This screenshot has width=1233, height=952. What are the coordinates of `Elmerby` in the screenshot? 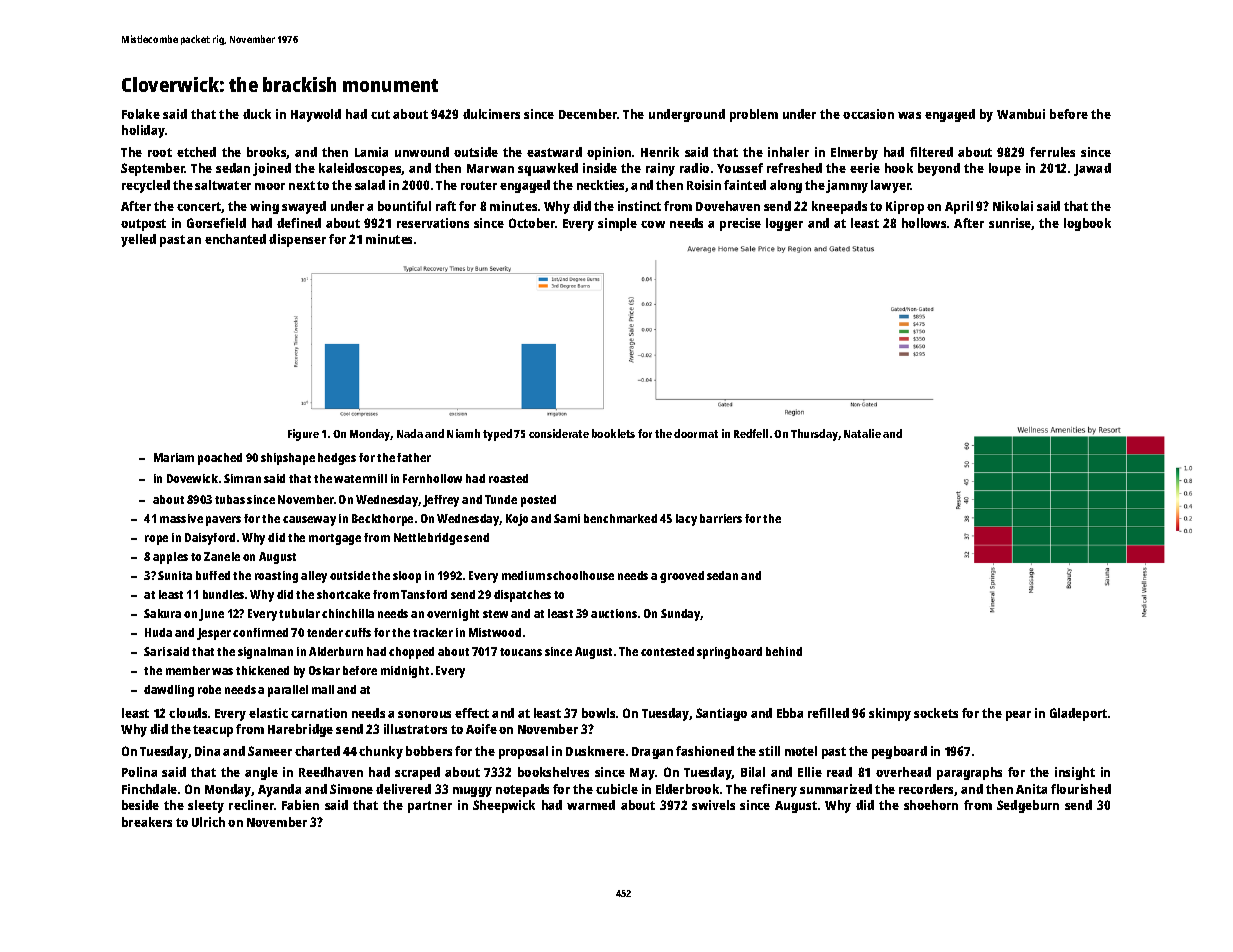 It's located at (854, 153).
